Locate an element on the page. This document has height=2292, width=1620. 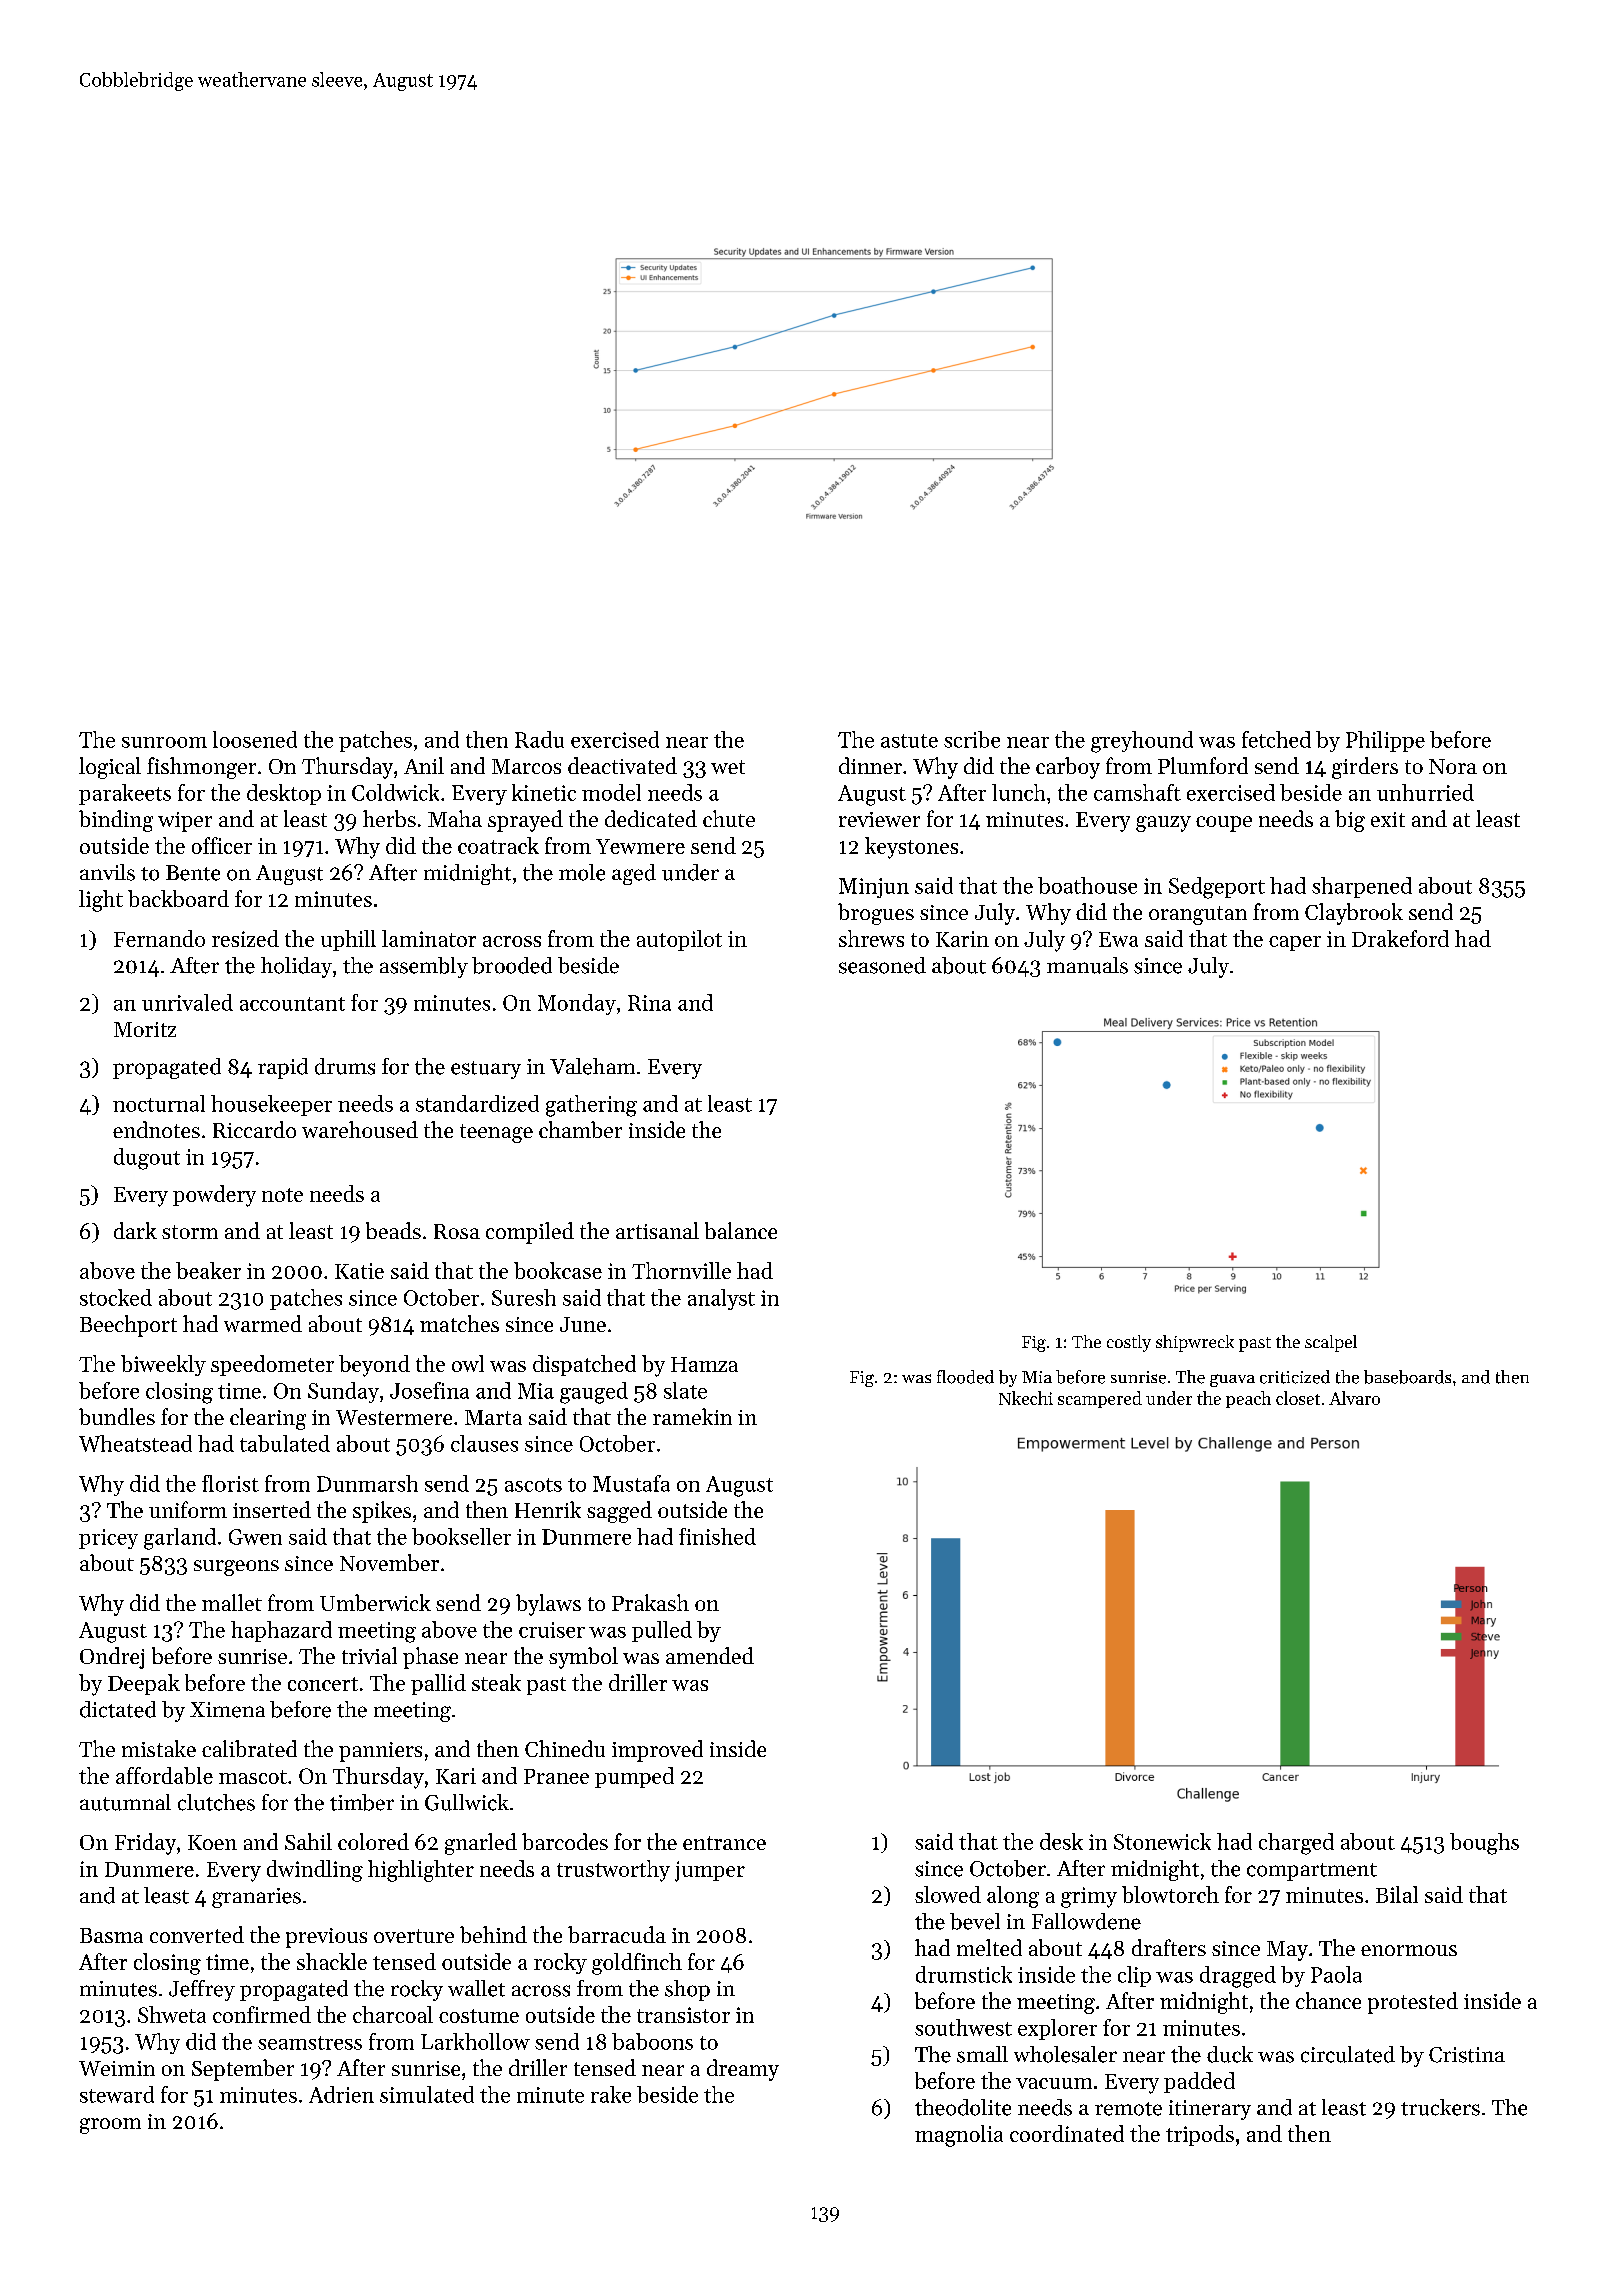
balance is located at coordinates (741, 1230).
